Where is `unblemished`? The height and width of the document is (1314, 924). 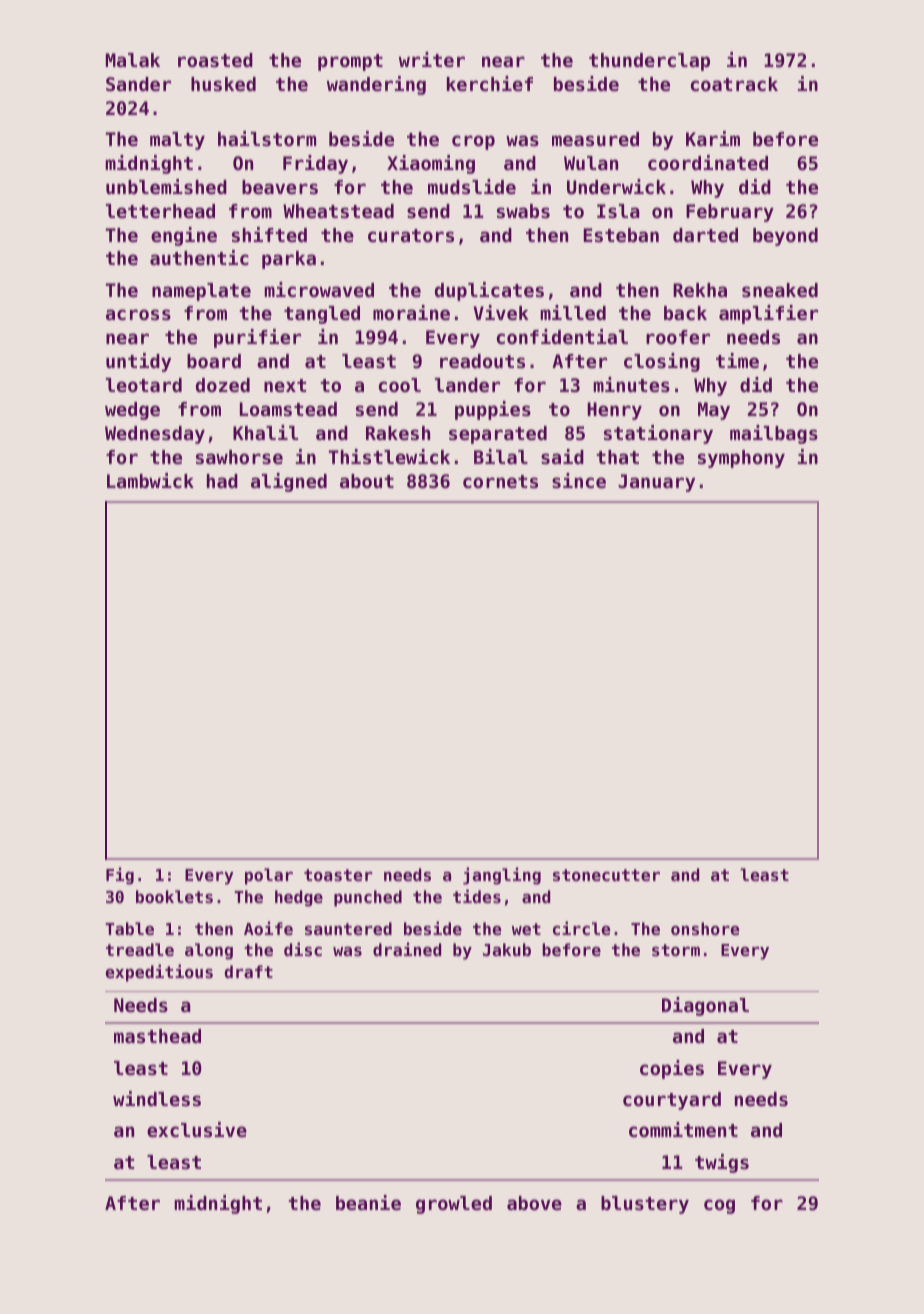 unblemished is located at coordinates (166, 187).
